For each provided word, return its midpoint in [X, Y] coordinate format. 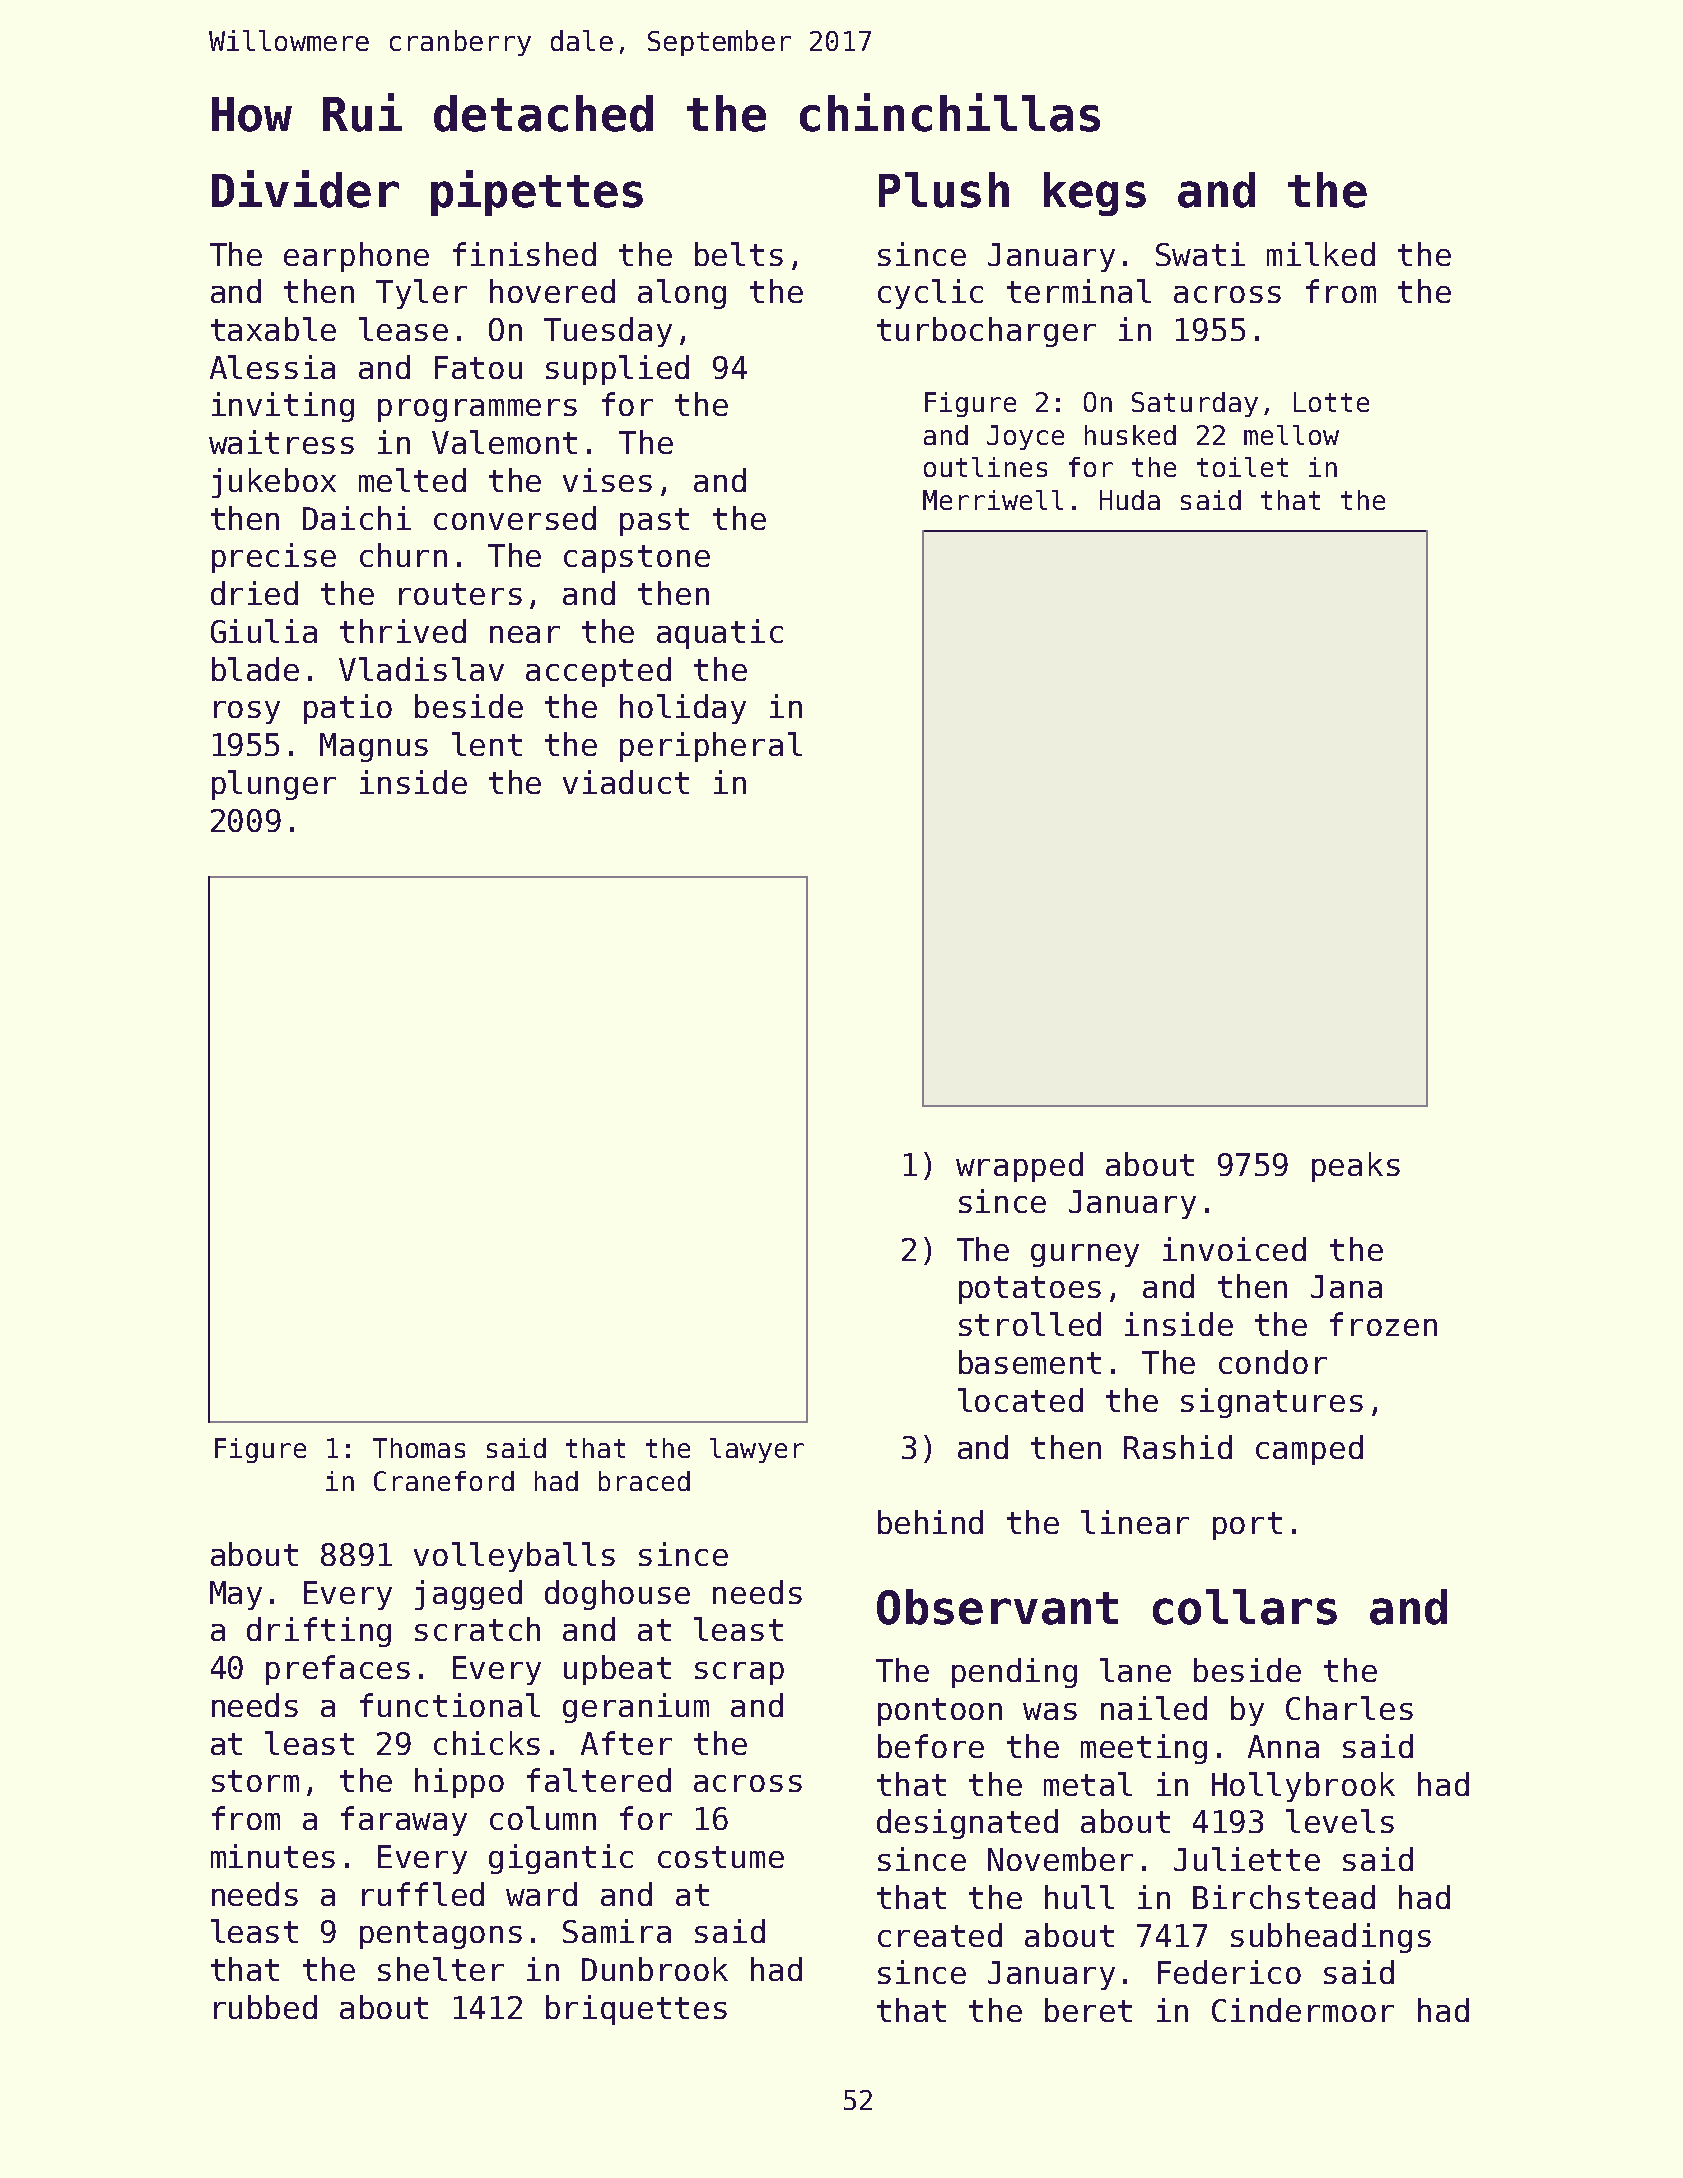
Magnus [374, 747]
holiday [683, 709]
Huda [1130, 500]
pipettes [537, 193]
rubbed [265, 2007]
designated [967, 1824]
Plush [944, 190]
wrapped [1019, 1167]
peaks [1356, 1167]
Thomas [419, 1448]
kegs [1095, 194]
